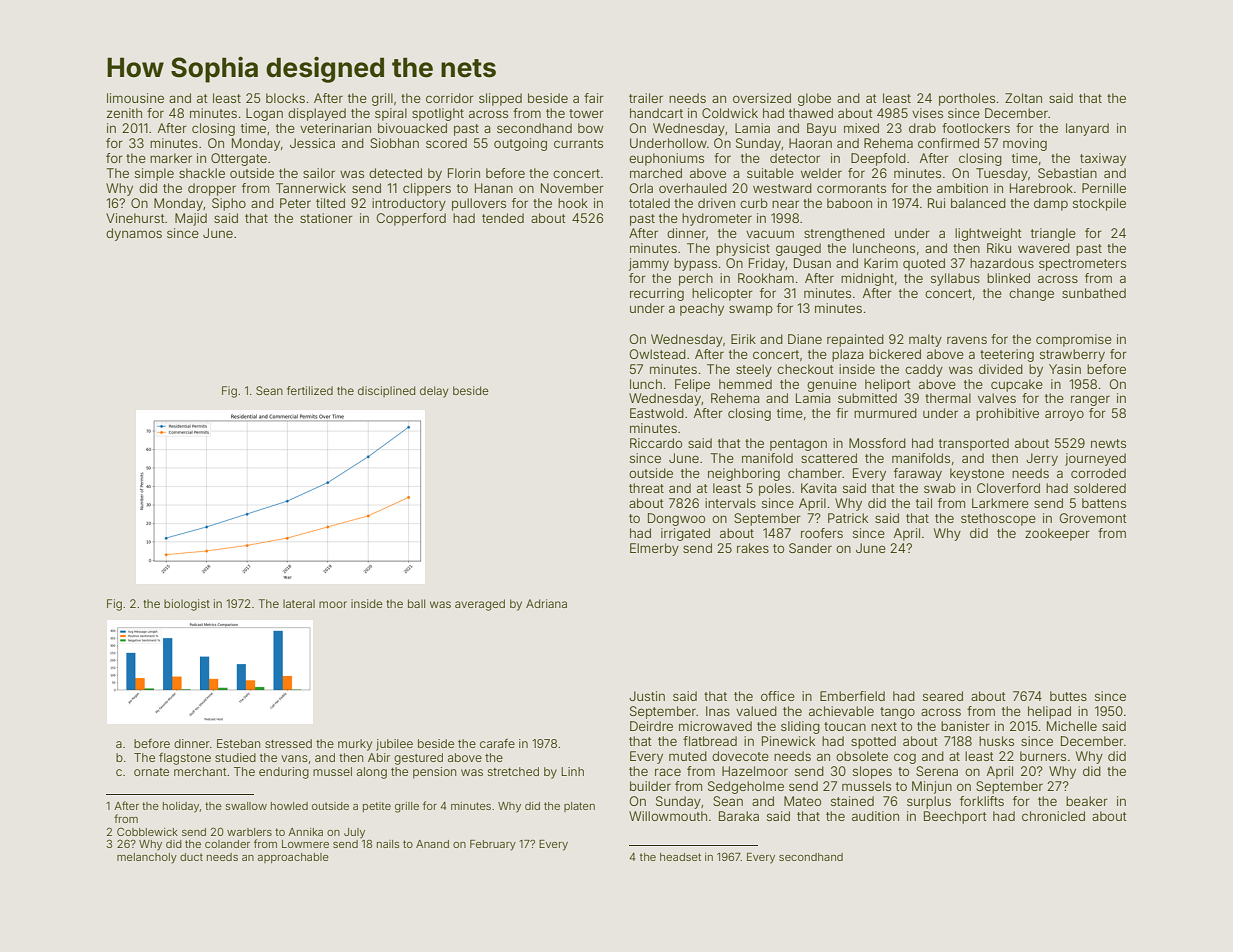 The height and width of the page is (952, 1233). I want to click on Adriana, so click(546, 603).
